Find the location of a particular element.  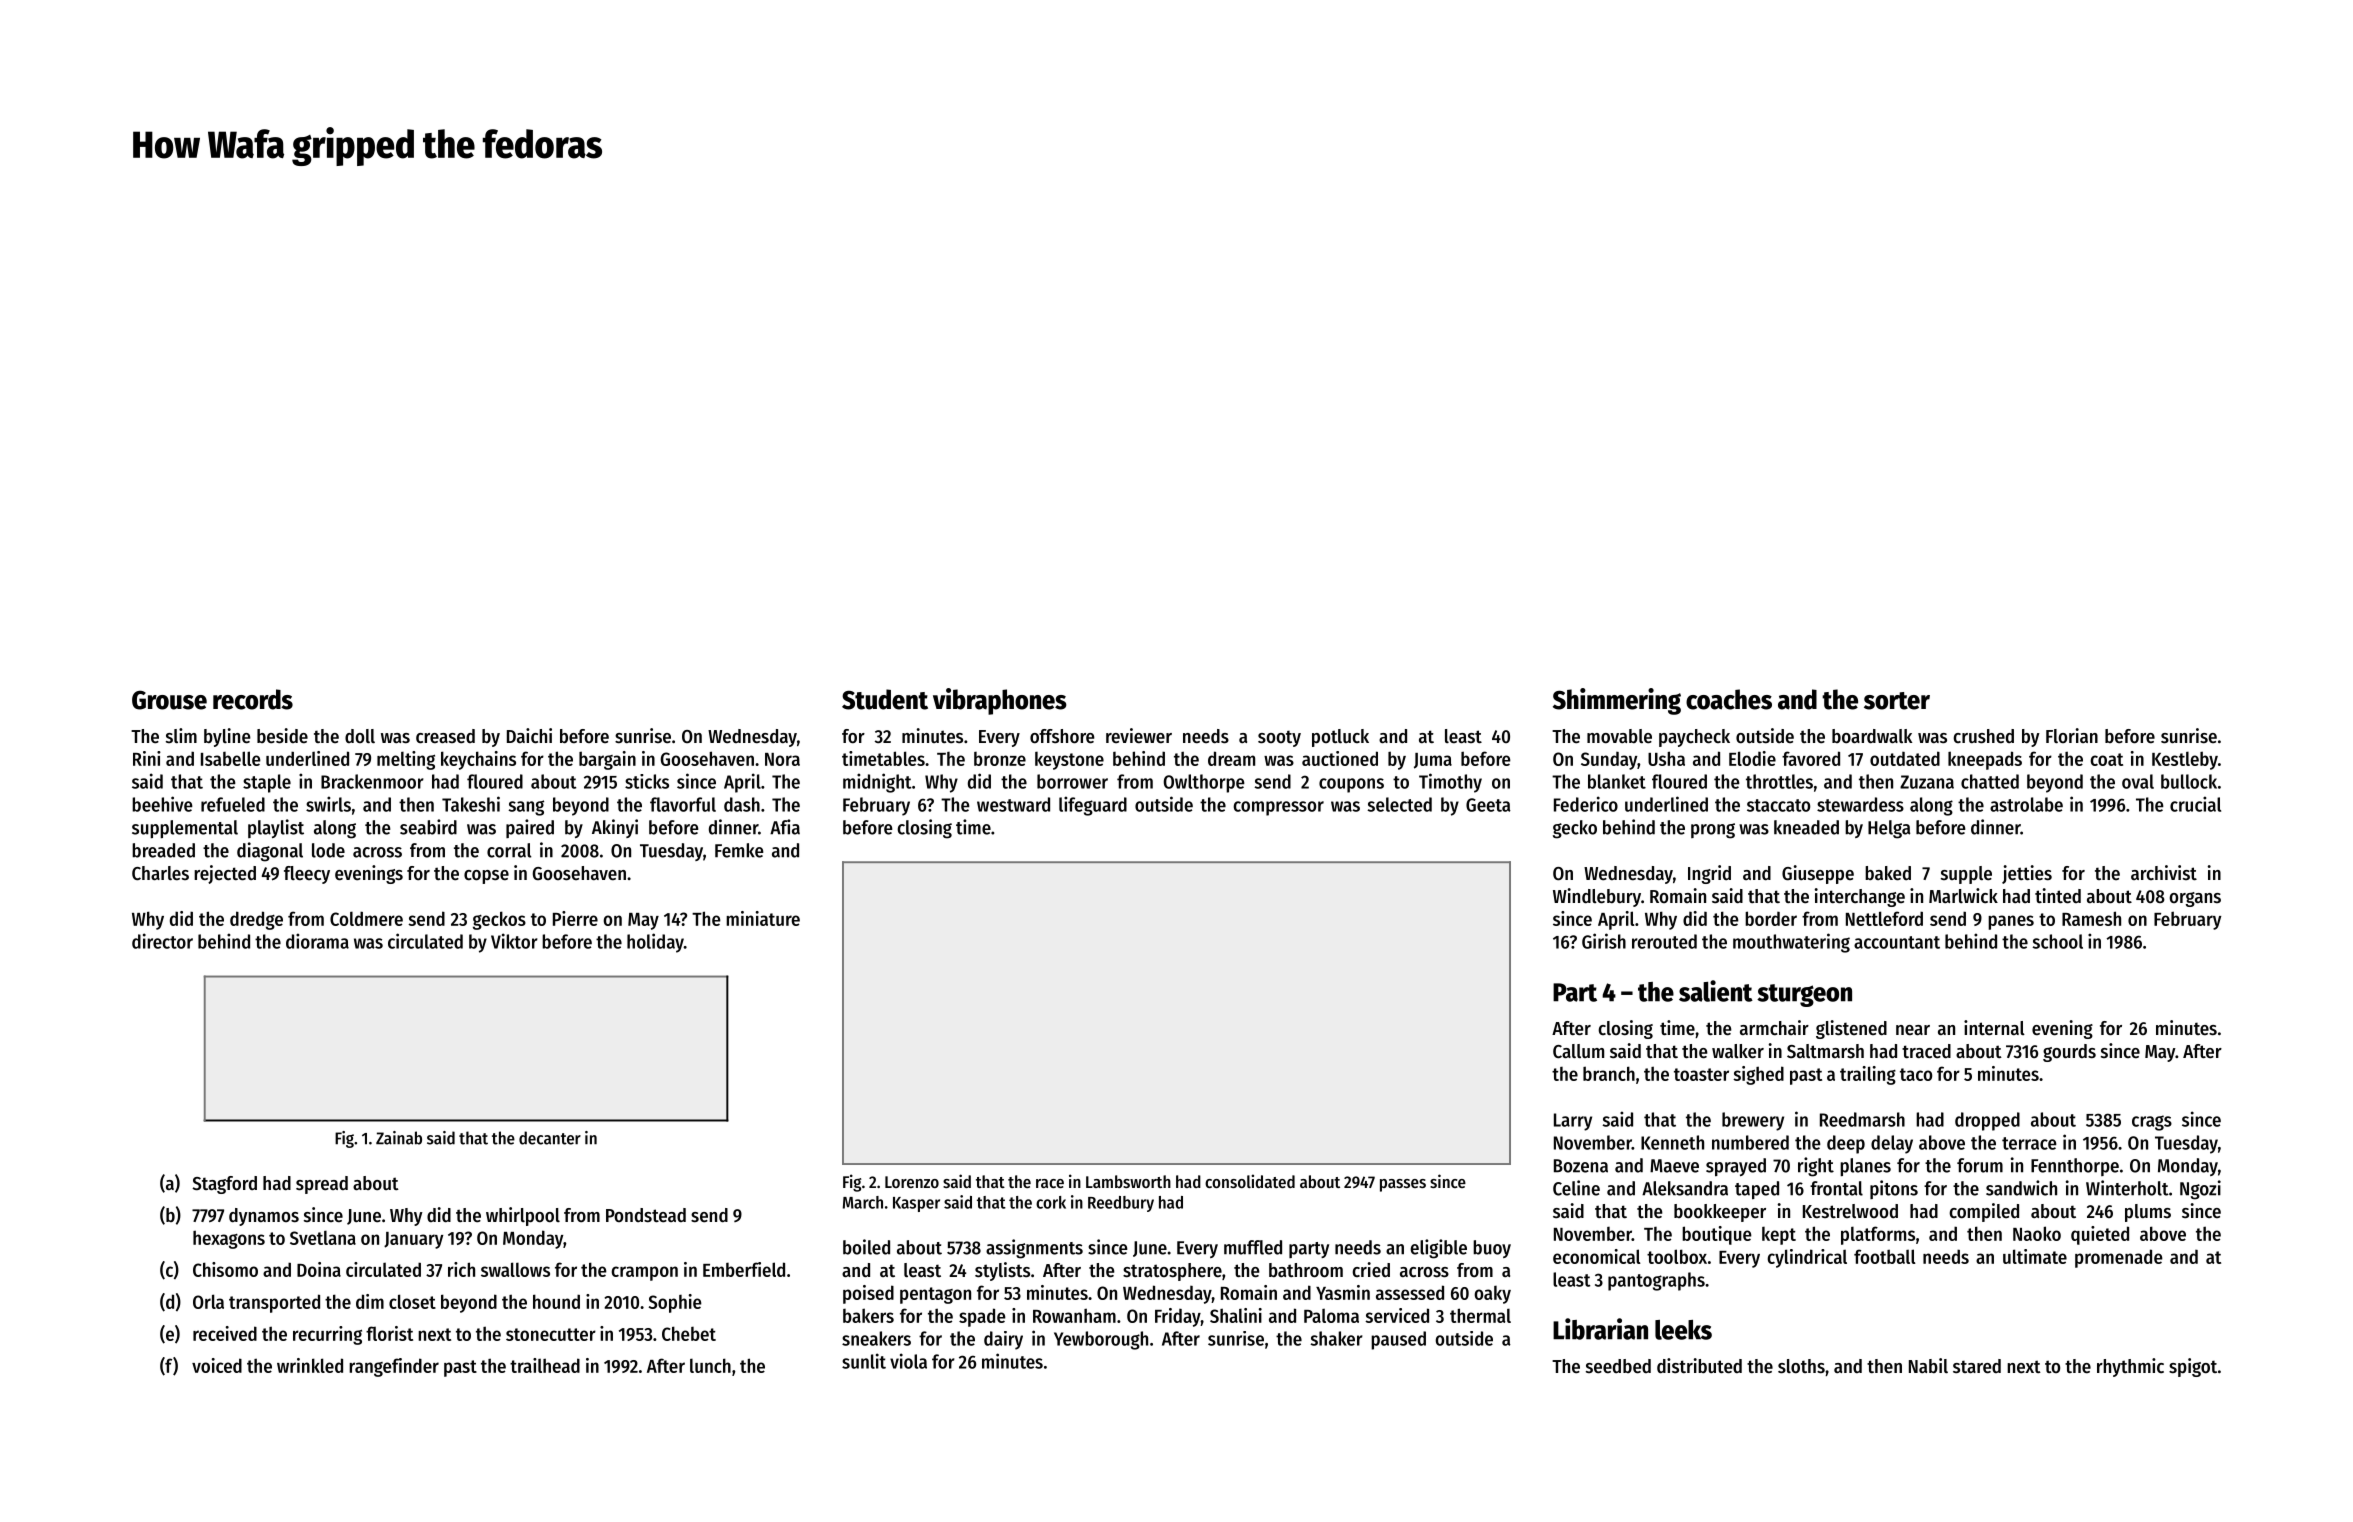

spigot is located at coordinates (2193, 1367).
